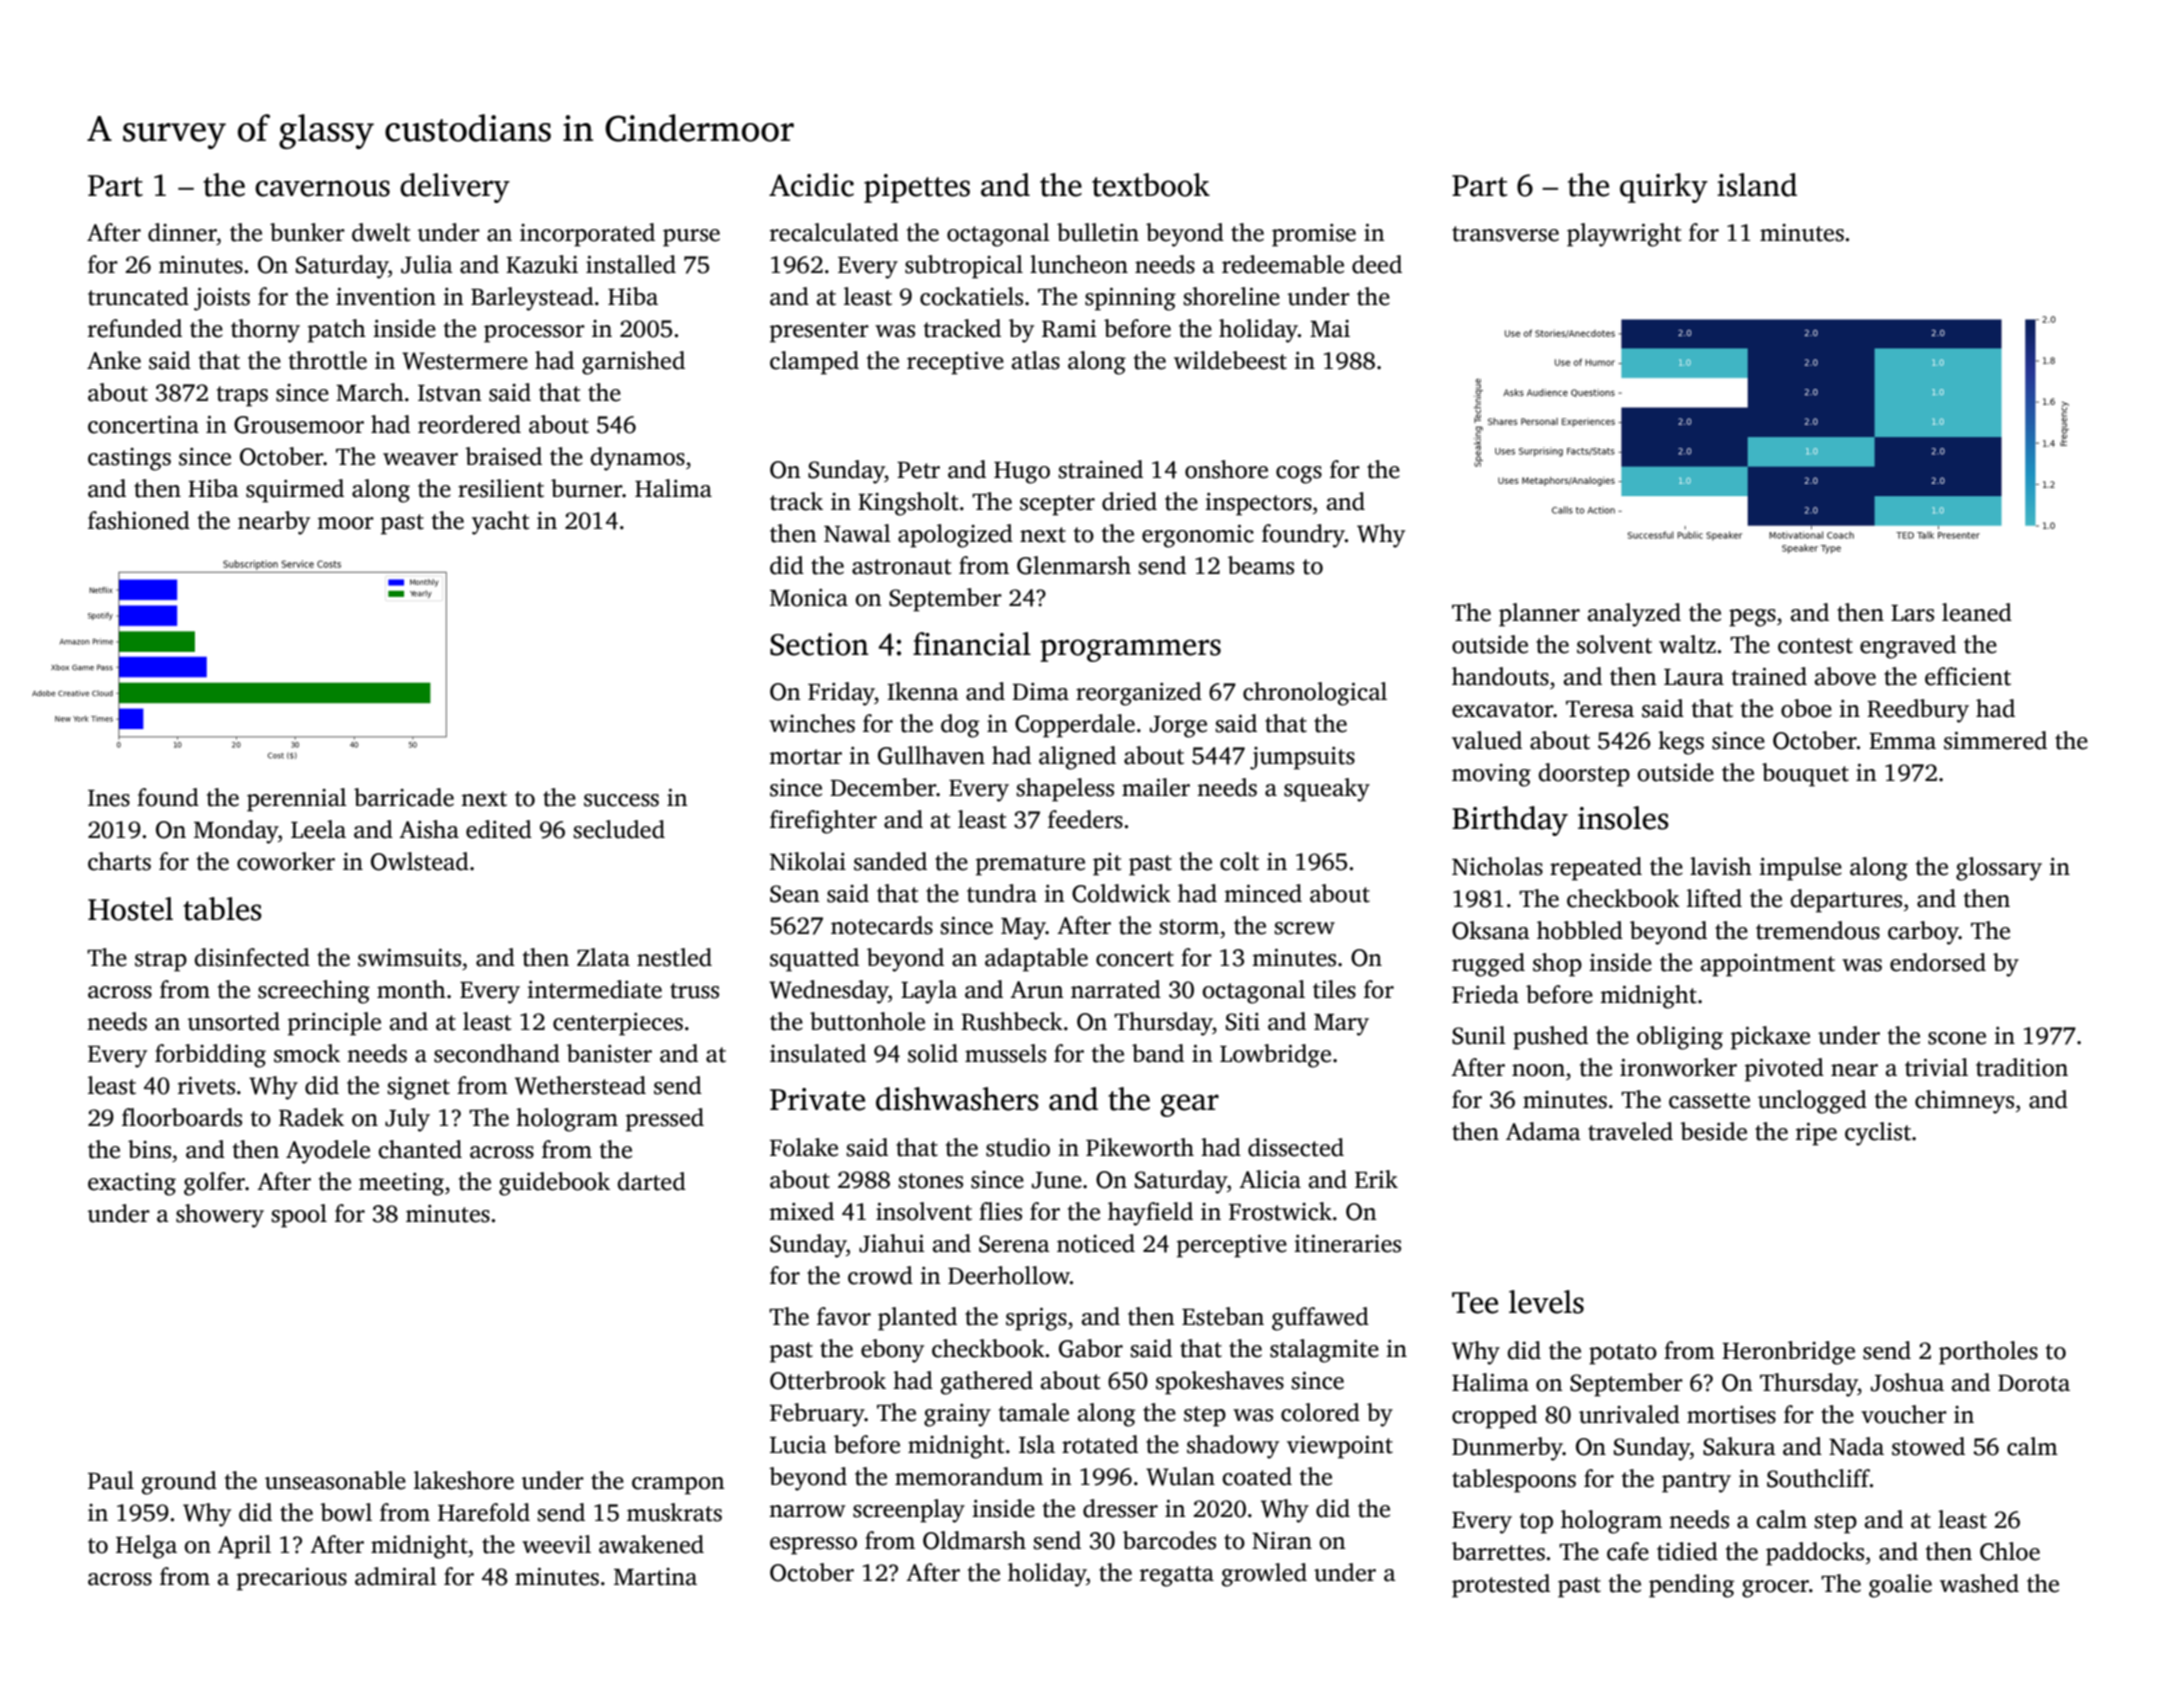  Describe the element at coordinates (1995, 740) in the screenshot. I see `simmered` at that location.
